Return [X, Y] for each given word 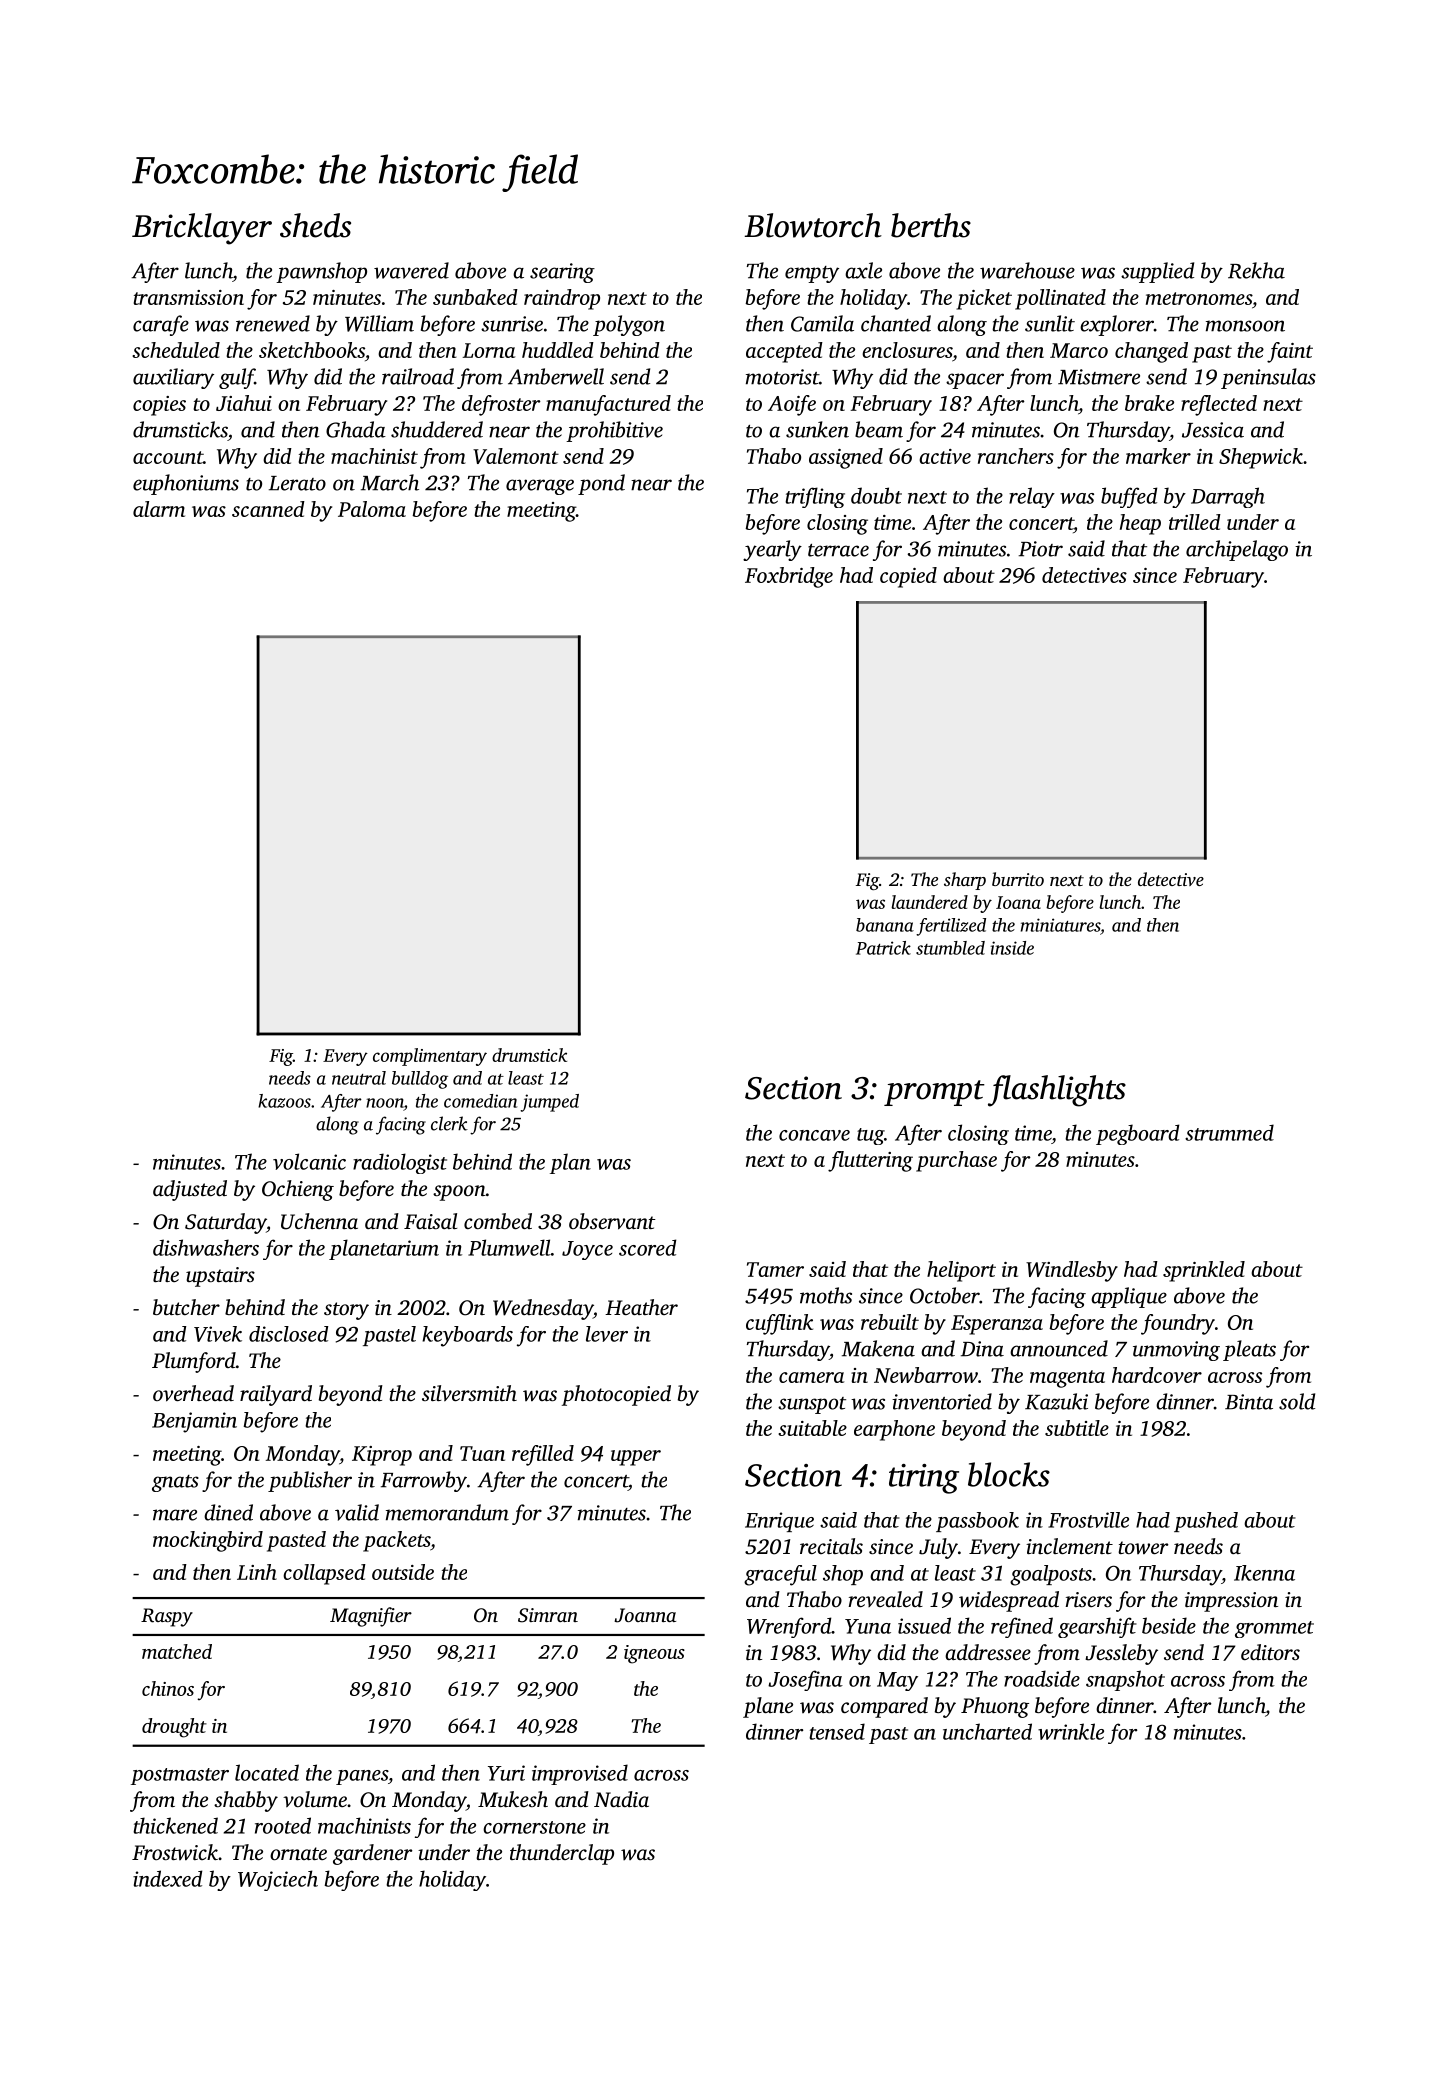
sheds [315, 225]
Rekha [1256, 270]
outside [403, 1572]
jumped [549, 1103]
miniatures [1060, 925]
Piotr [1040, 549]
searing [562, 273]
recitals [831, 1546]
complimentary [430, 1057]
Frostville [1088, 1520]
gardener [372, 1854]
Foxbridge [789, 577]
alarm [159, 509]
